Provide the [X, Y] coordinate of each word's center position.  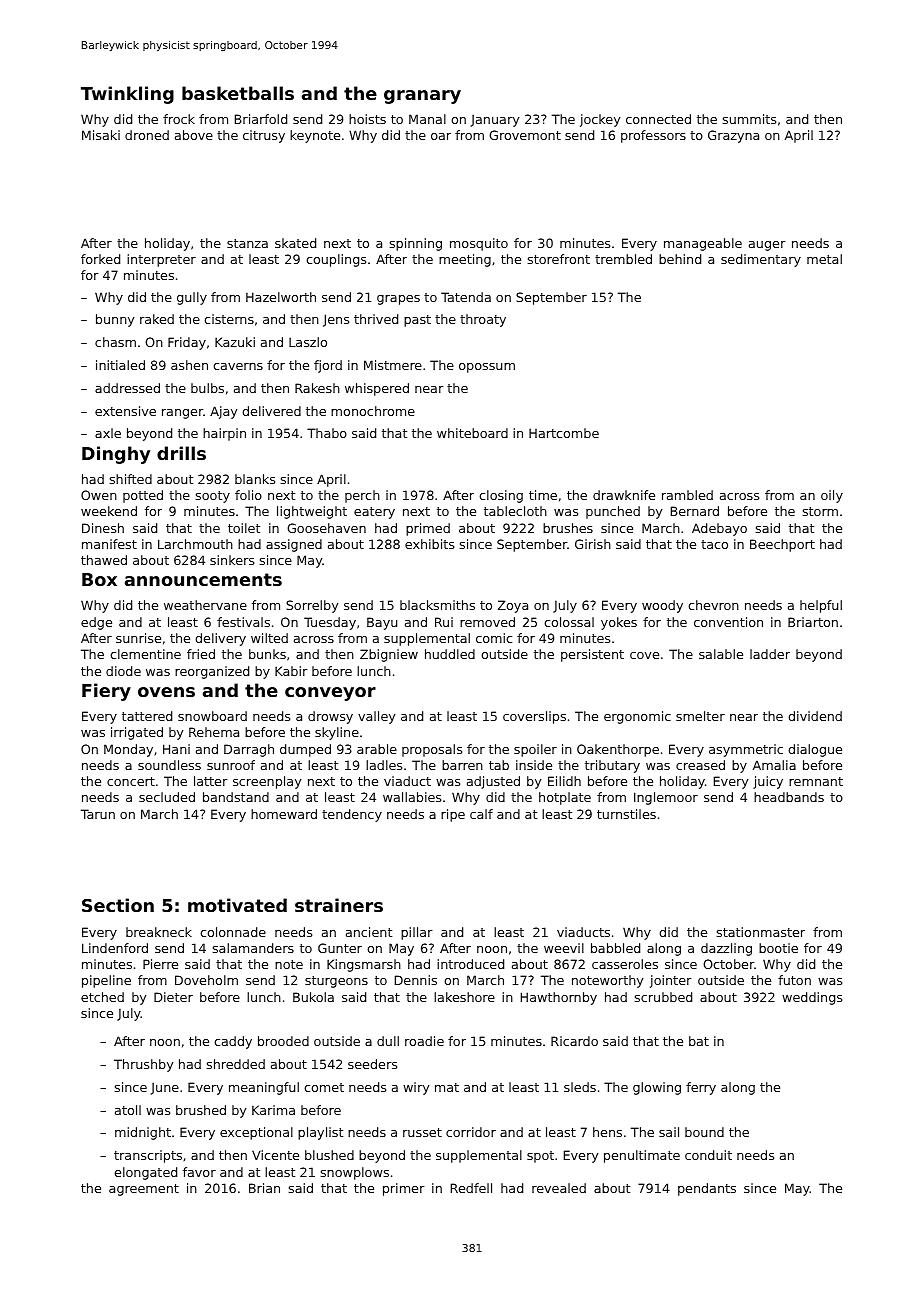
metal [824, 259]
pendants [707, 1189]
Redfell [471, 1188]
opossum [487, 368]
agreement [144, 1190]
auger [767, 246]
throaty [483, 320]
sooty [213, 497]
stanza [247, 243]
